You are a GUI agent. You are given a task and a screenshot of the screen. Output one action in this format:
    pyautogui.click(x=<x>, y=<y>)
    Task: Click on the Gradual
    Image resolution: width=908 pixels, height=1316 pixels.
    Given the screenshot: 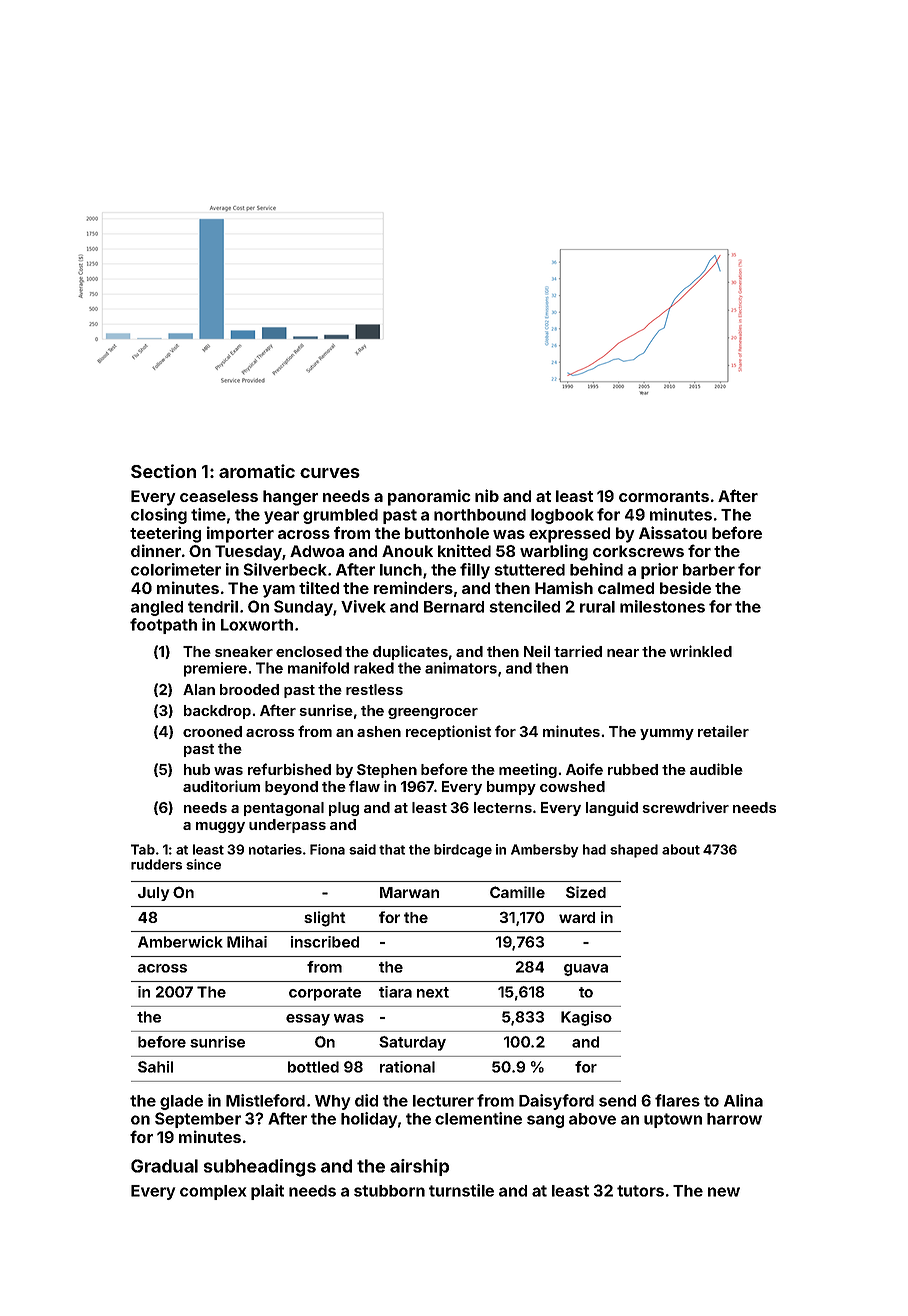 What is the action you would take?
    pyautogui.click(x=164, y=1166)
